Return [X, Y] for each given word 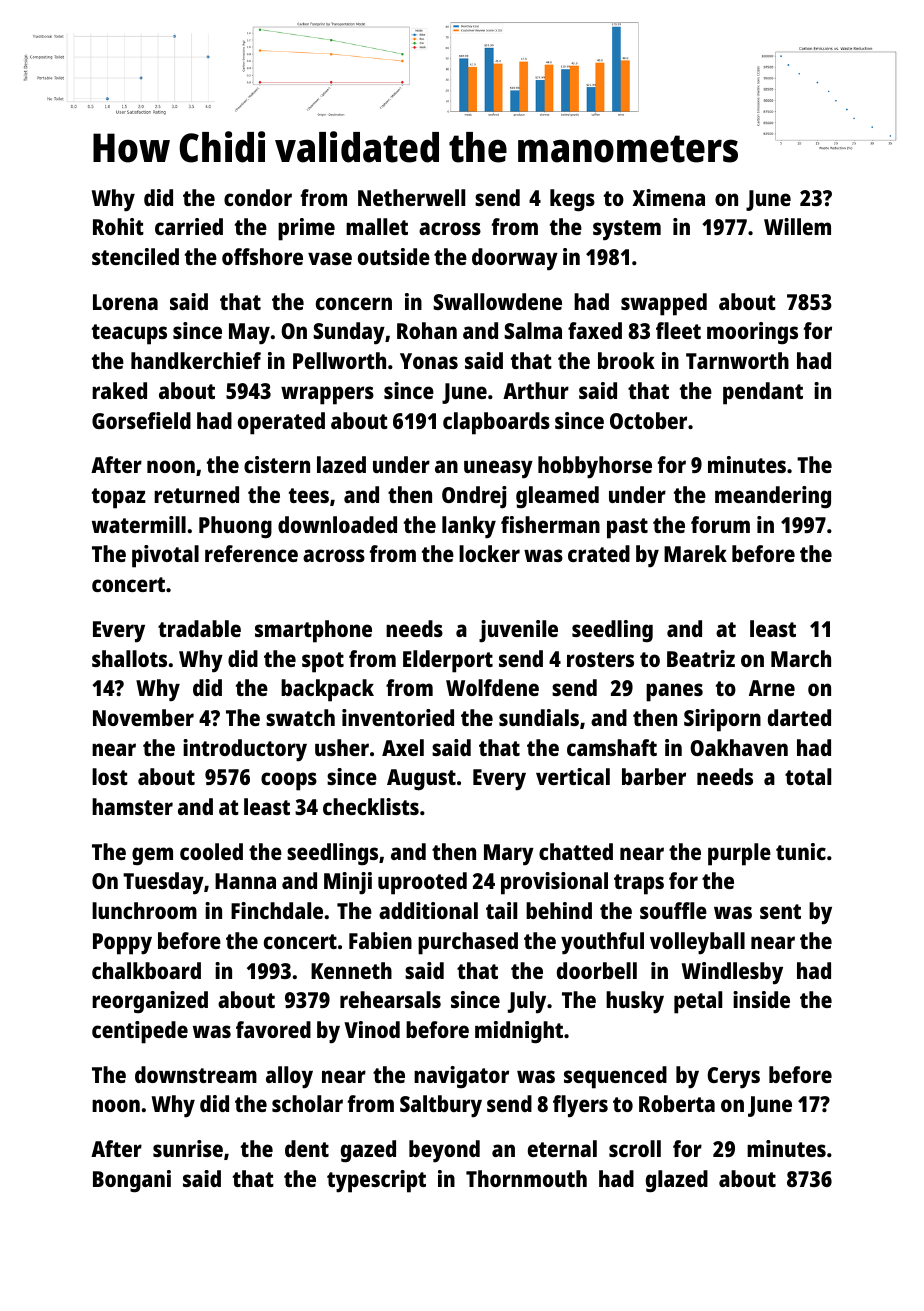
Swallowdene [497, 301]
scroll [635, 1148]
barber [654, 776]
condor [258, 197]
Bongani [132, 1181]
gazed [368, 1151]
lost [110, 776]
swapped [664, 304]
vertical [573, 776]
